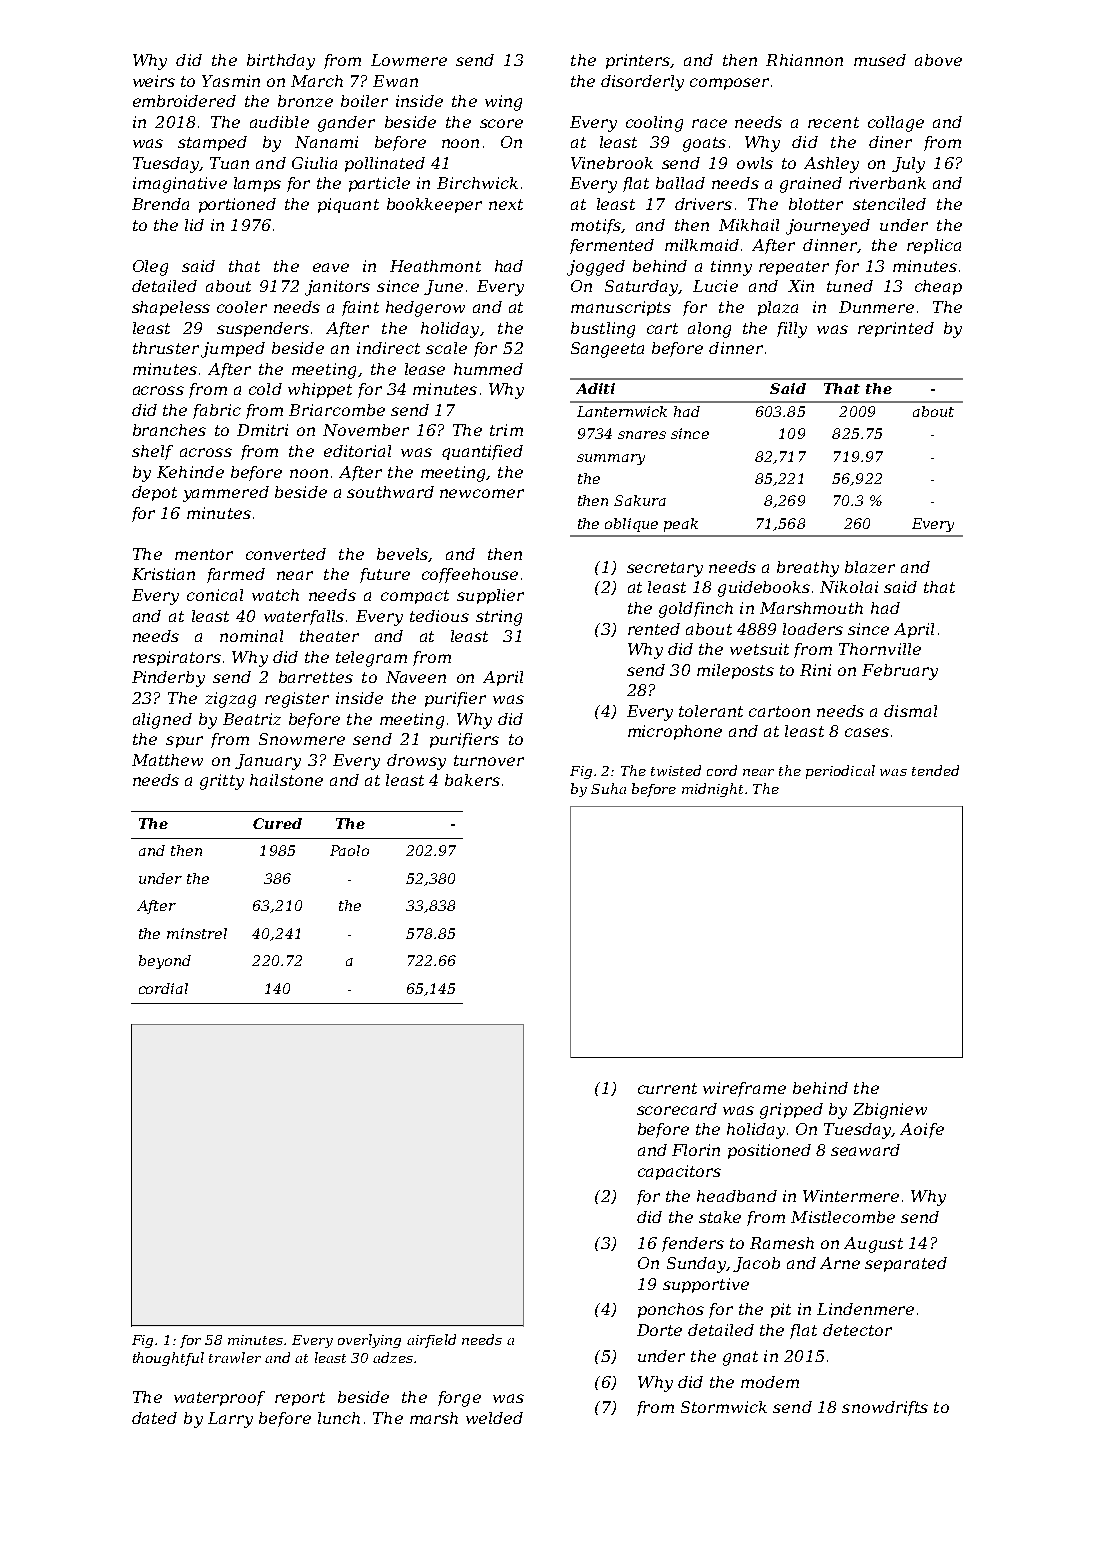 The height and width of the document is (1547, 1094). Describe the element at coordinates (596, 226) in the document. I see `motifs` at that location.
